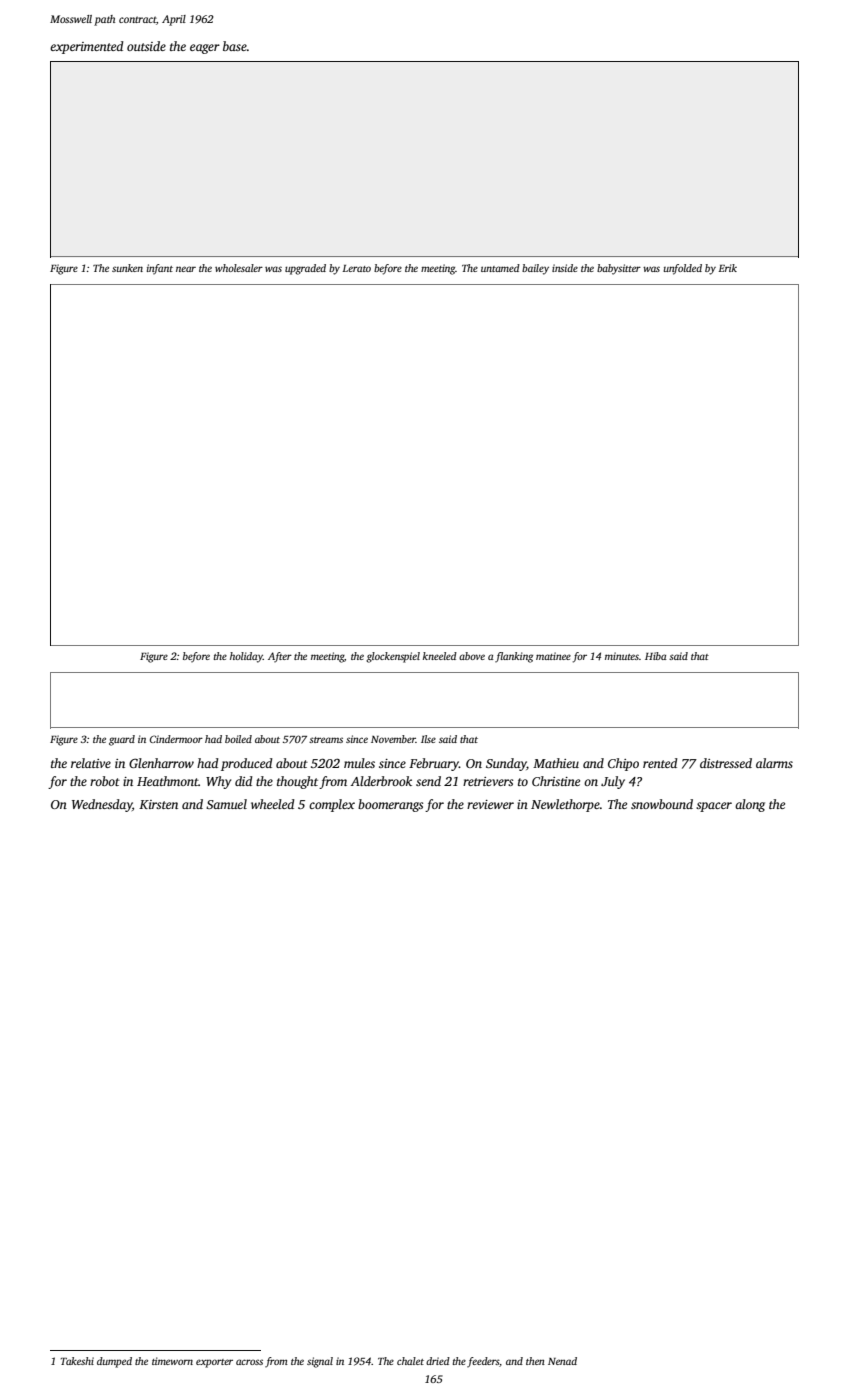  Describe the element at coordinates (490, 804) in the image. I see `reviewer` at that location.
